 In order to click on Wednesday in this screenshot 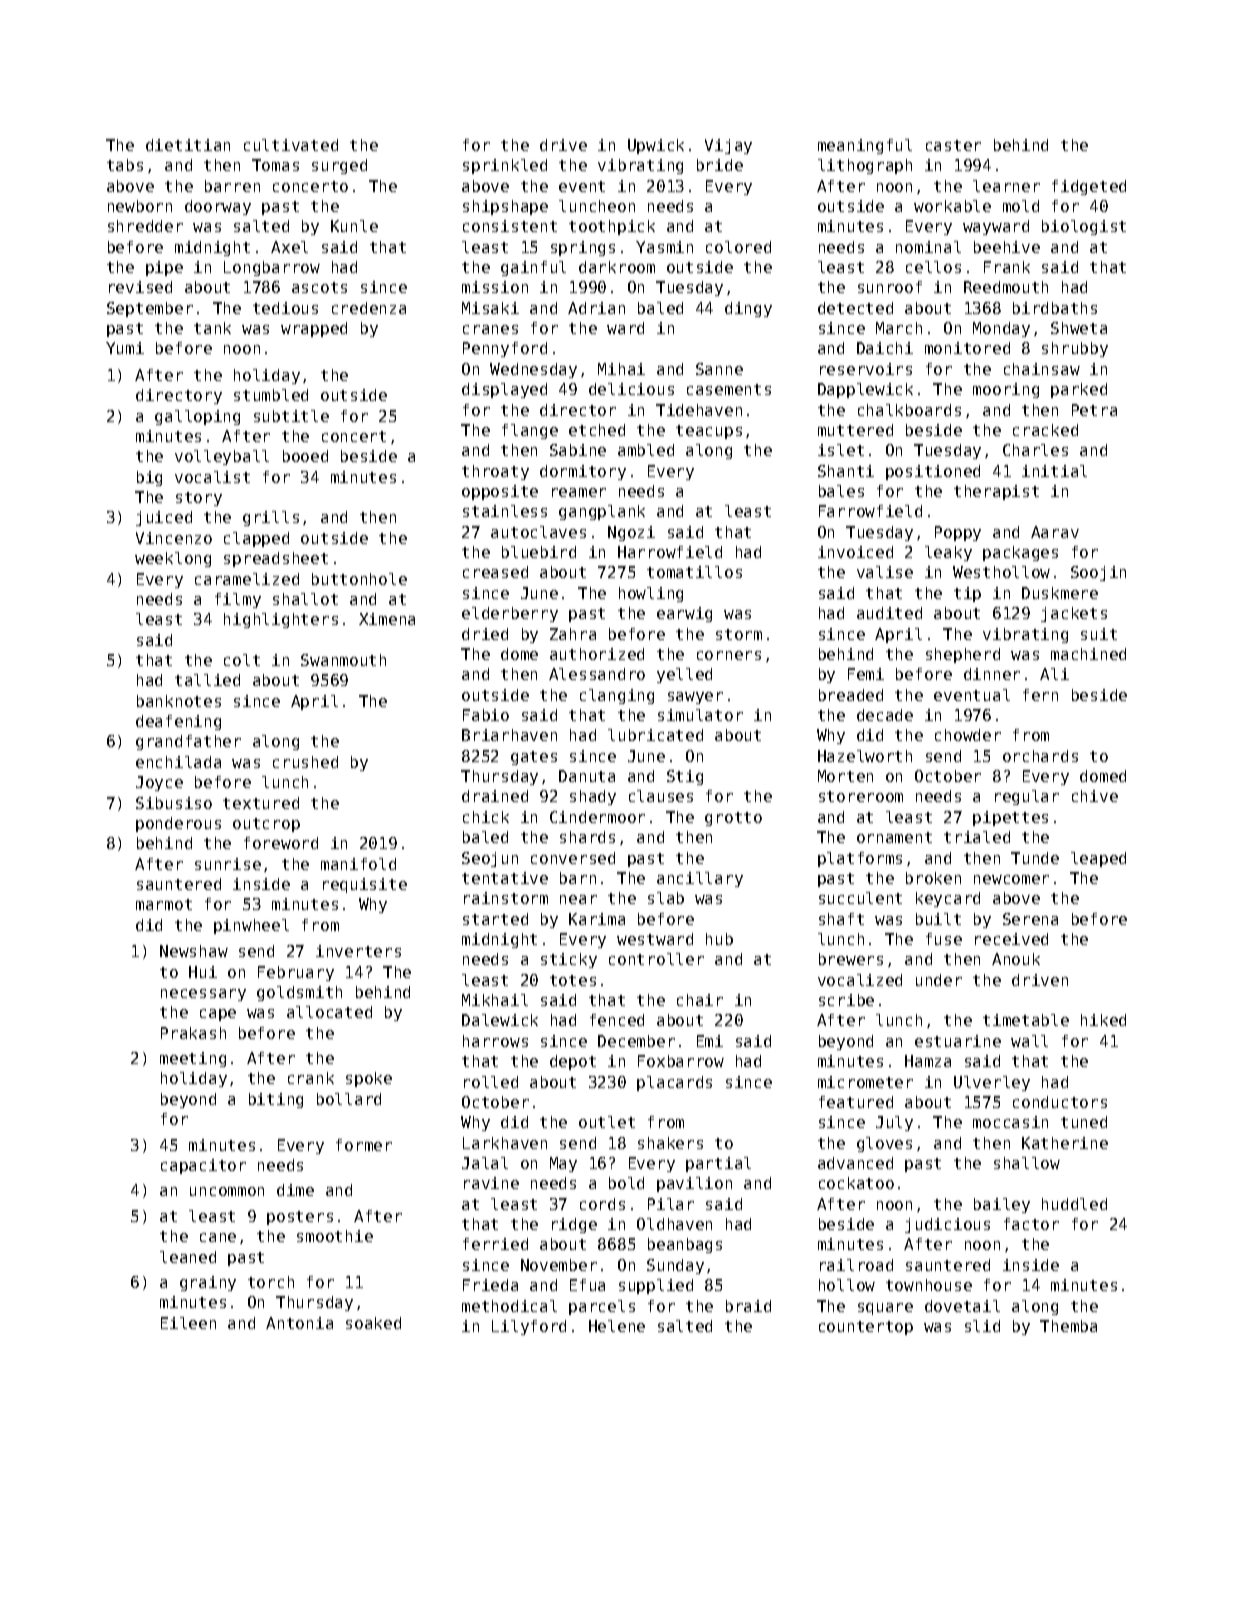, I will do `click(533, 370)`.
